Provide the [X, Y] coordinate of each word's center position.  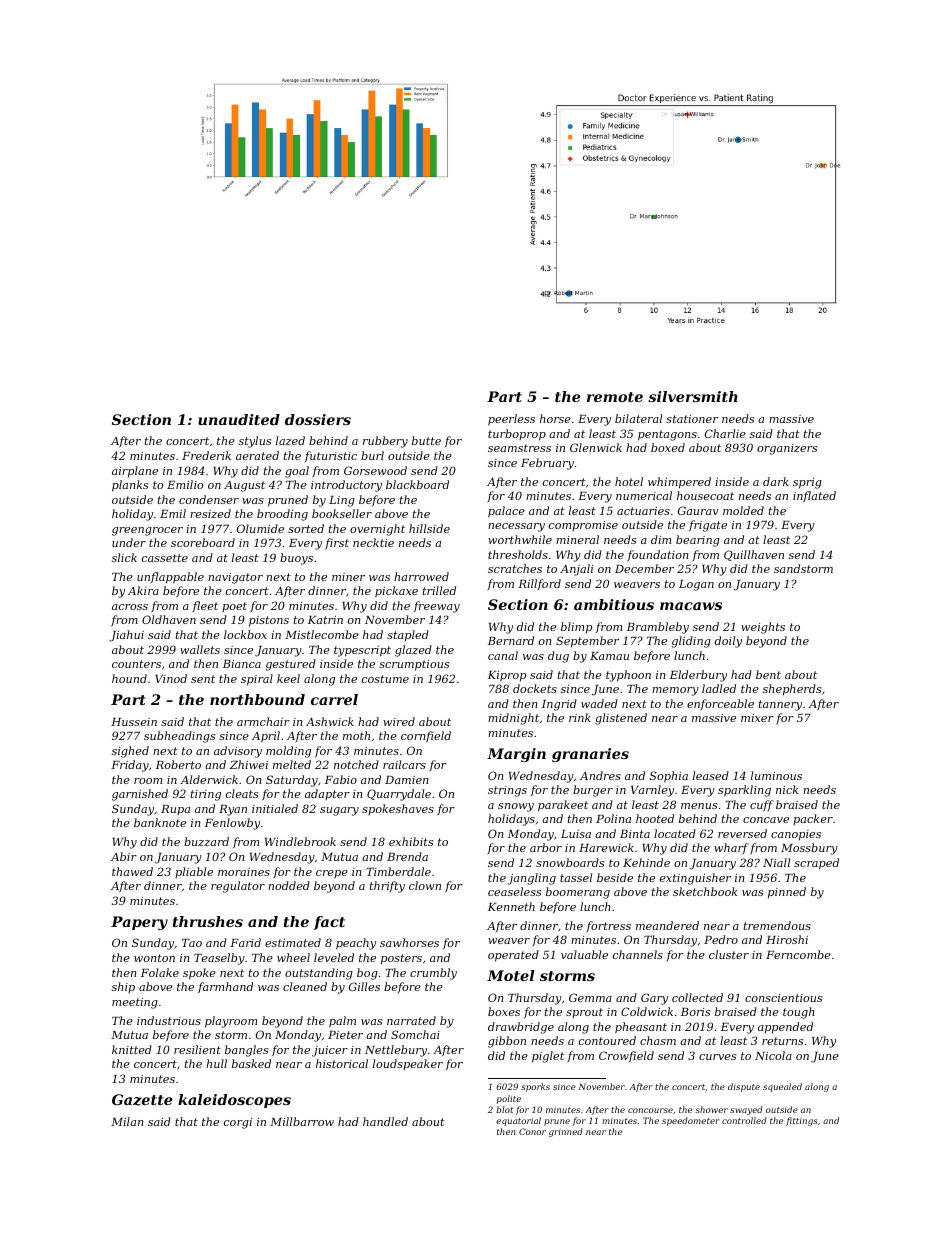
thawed [132, 871]
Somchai [415, 1034]
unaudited [239, 419]
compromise [583, 526]
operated [513, 956]
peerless [511, 420]
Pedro [721, 939]
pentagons [667, 435]
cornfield [426, 736]
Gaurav [698, 510]
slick [124, 557]
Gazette [142, 1100]
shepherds [792, 690]
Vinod [171, 678]
